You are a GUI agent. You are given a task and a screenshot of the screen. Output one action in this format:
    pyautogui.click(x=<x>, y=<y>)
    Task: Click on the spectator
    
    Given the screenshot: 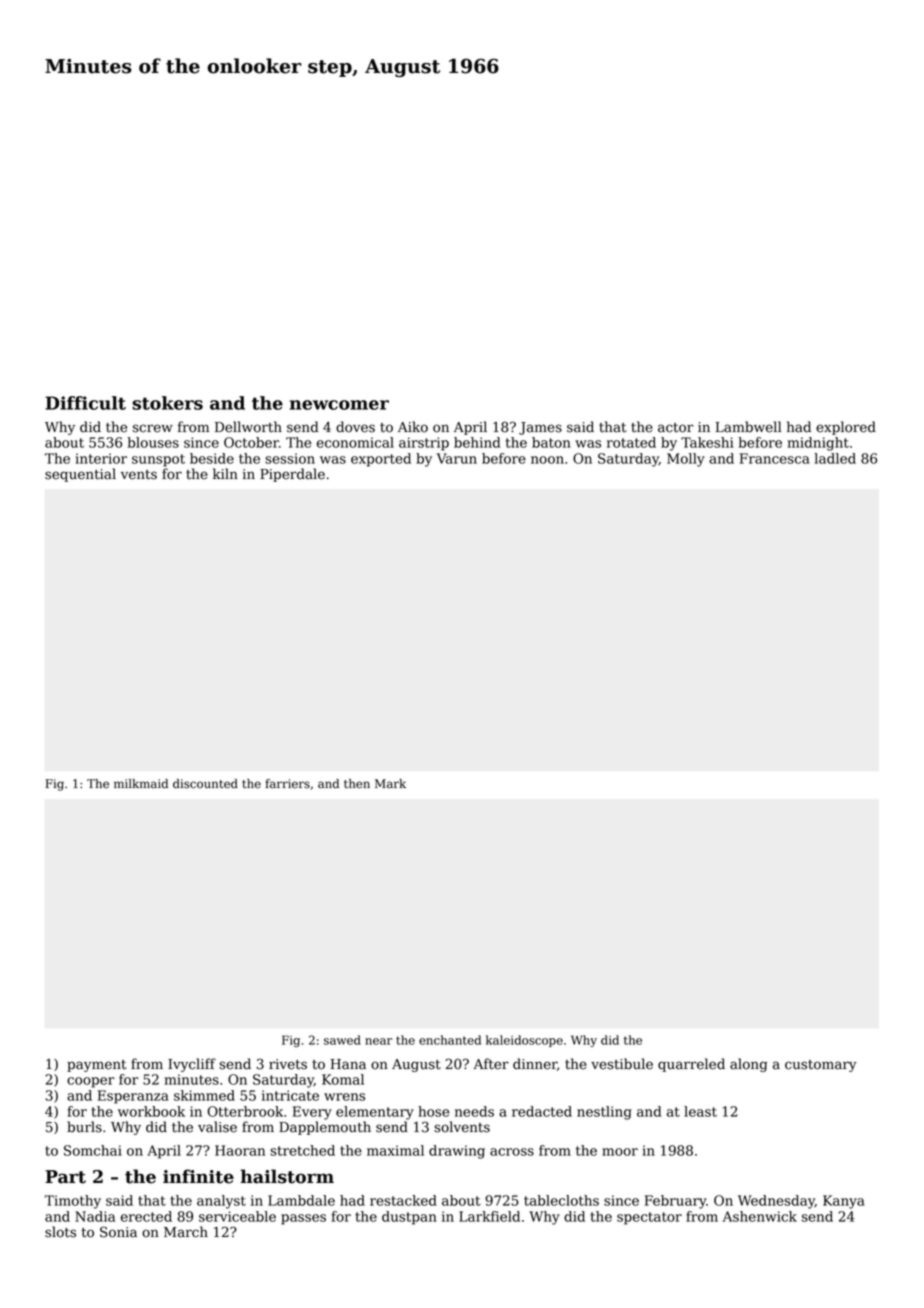 What is the action you would take?
    pyautogui.click(x=649, y=1218)
